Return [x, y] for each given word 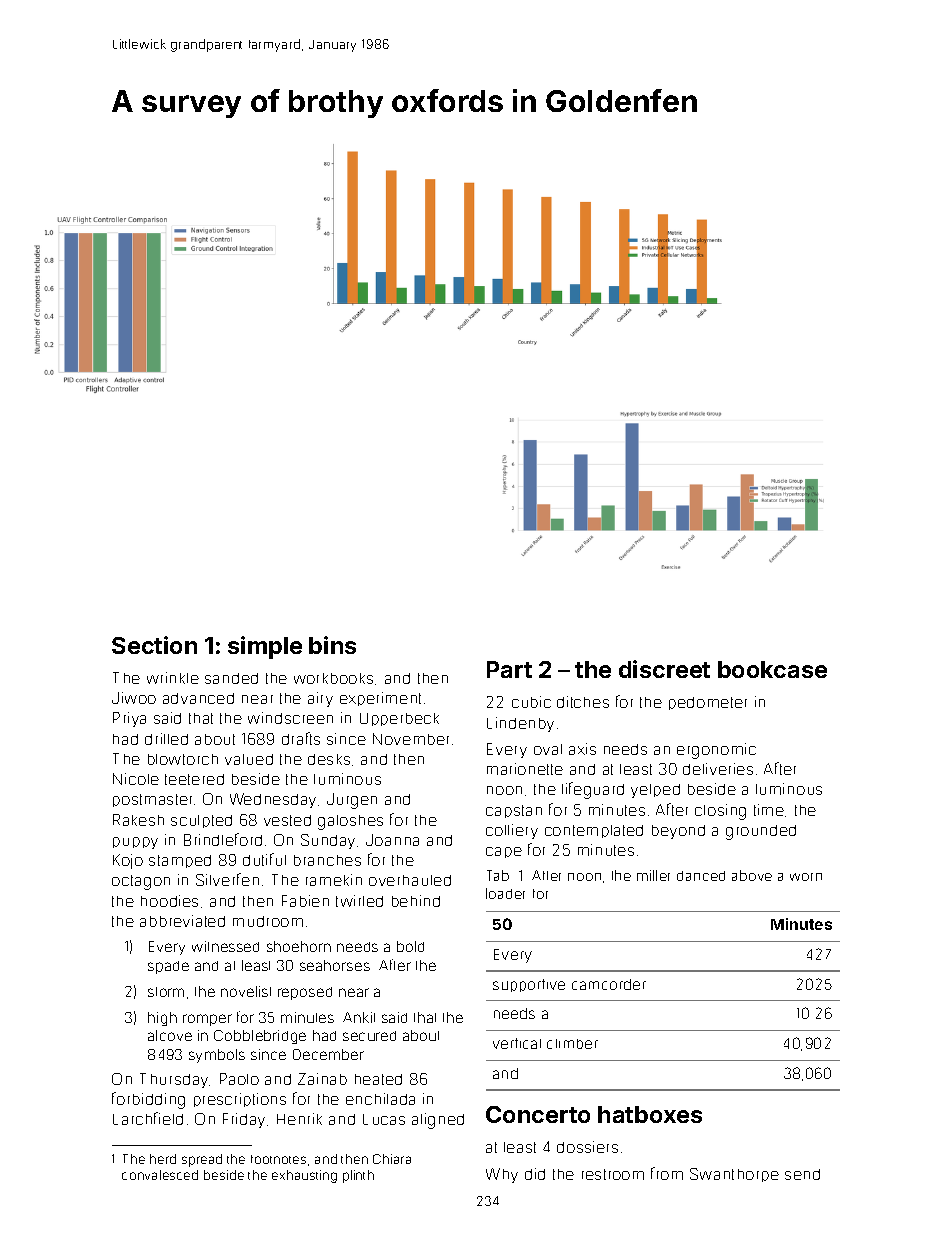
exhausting [304, 1176]
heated [378, 1079]
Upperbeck [399, 719]
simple [265, 647]
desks [329, 759]
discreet [664, 669]
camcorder [609, 984]
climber [572, 1044]
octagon [141, 882]
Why [502, 1175]
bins [332, 645]
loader [505, 893]
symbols [217, 1056]
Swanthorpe [734, 1175]
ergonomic [716, 751]
